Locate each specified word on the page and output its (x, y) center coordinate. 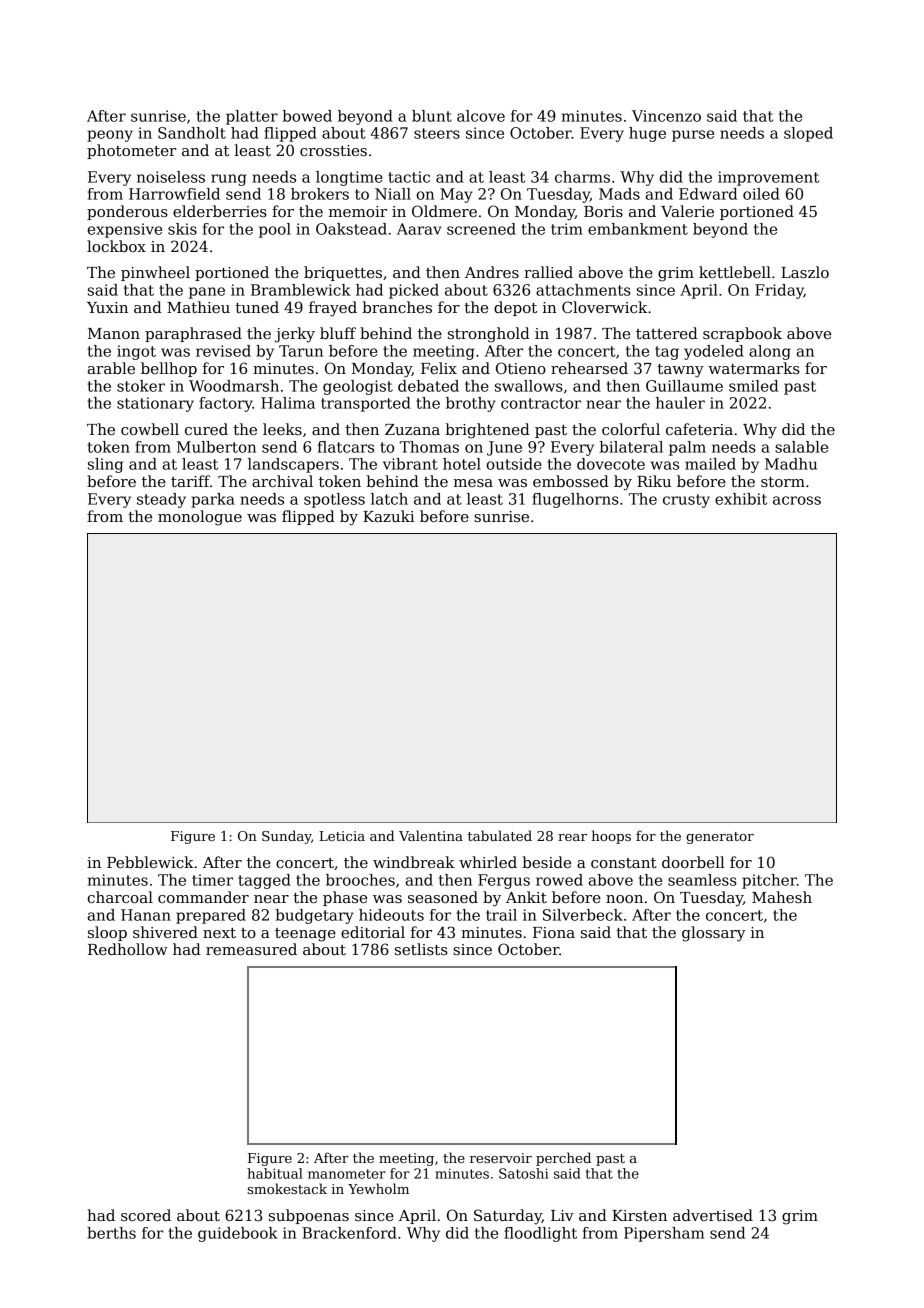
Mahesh (782, 897)
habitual (275, 1173)
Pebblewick (150, 862)
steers (437, 133)
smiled (753, 386)
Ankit (526, 897)
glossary (714, 934)
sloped (808, 134)
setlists (421, 949)
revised (223, 351)
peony (110, 136)
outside (514, 464)
